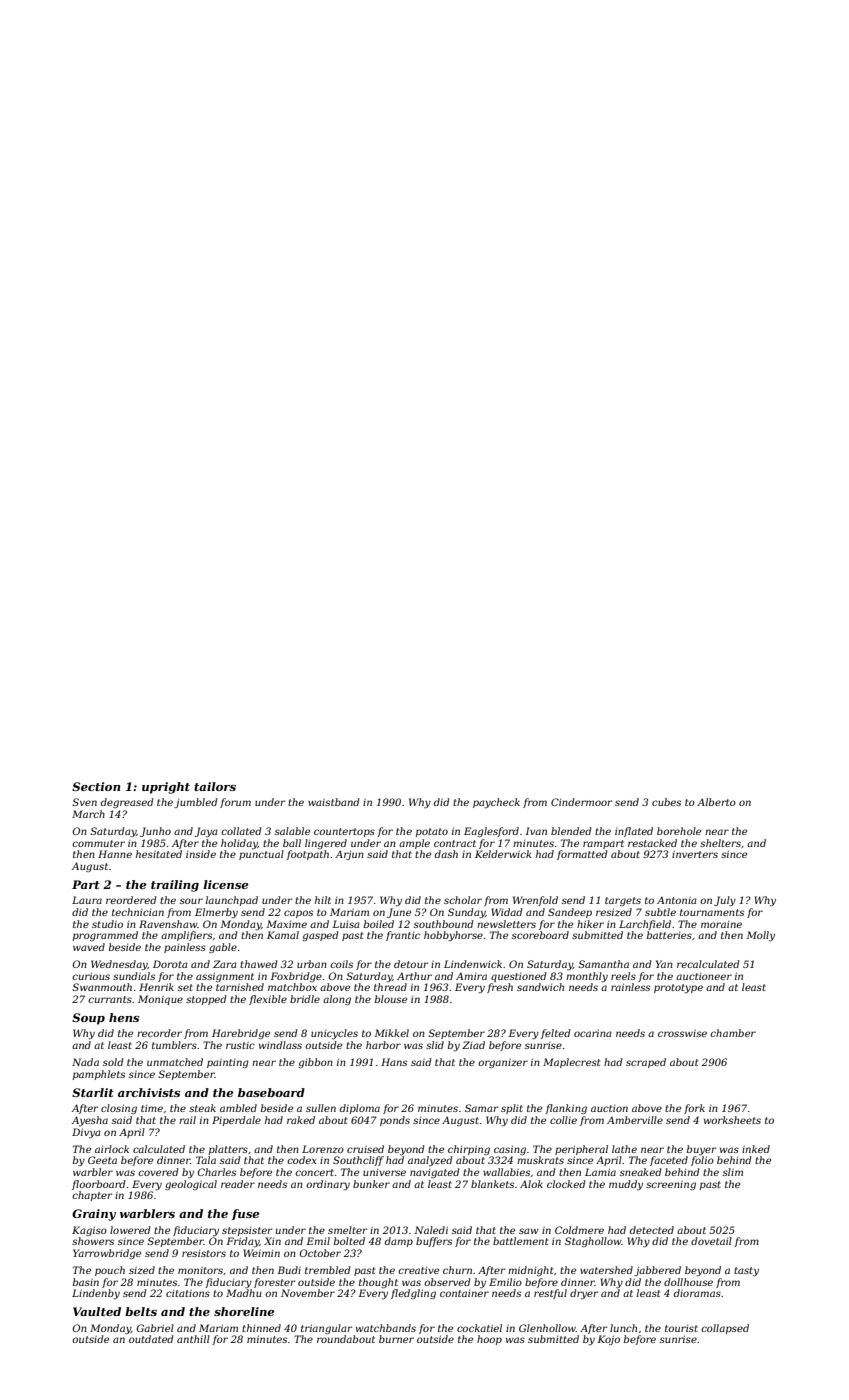  Describe the element at coordinates (349, 855) in the document. I see `Arjun` at that location.
